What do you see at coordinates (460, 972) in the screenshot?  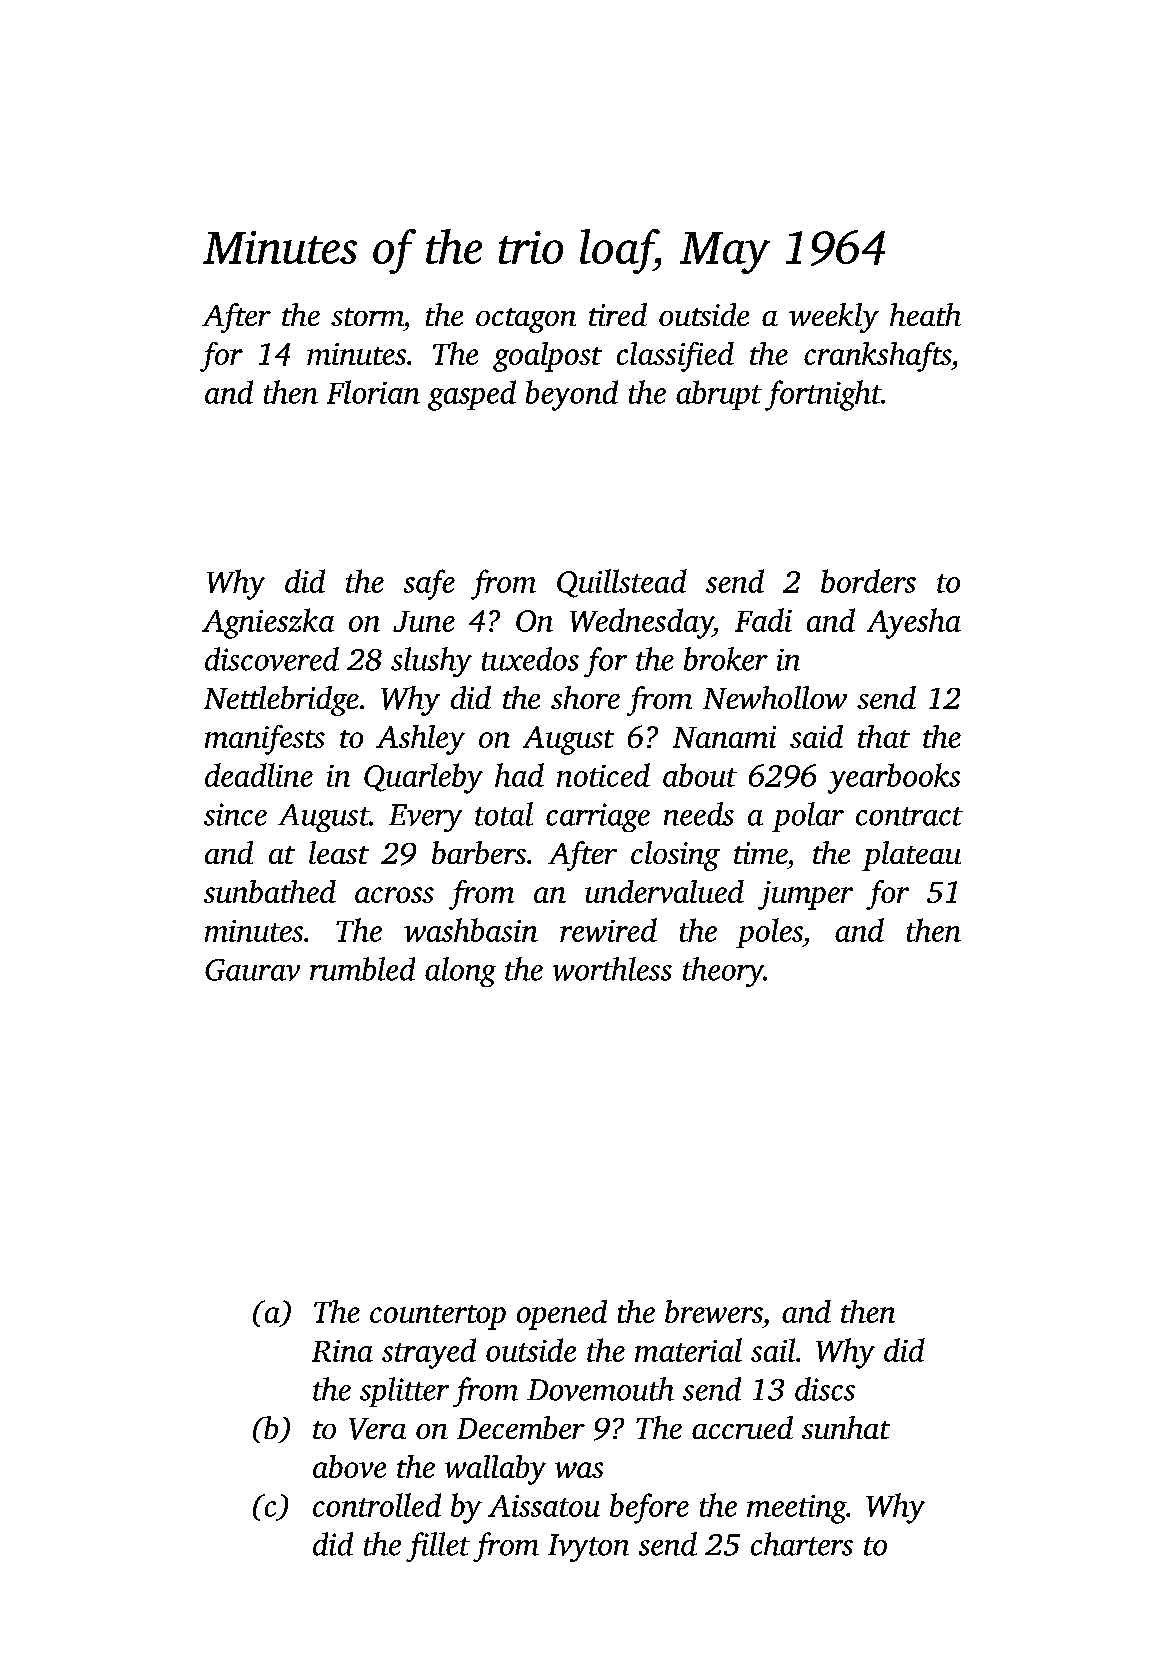 I see `along` at bounding box center [460, 972].
